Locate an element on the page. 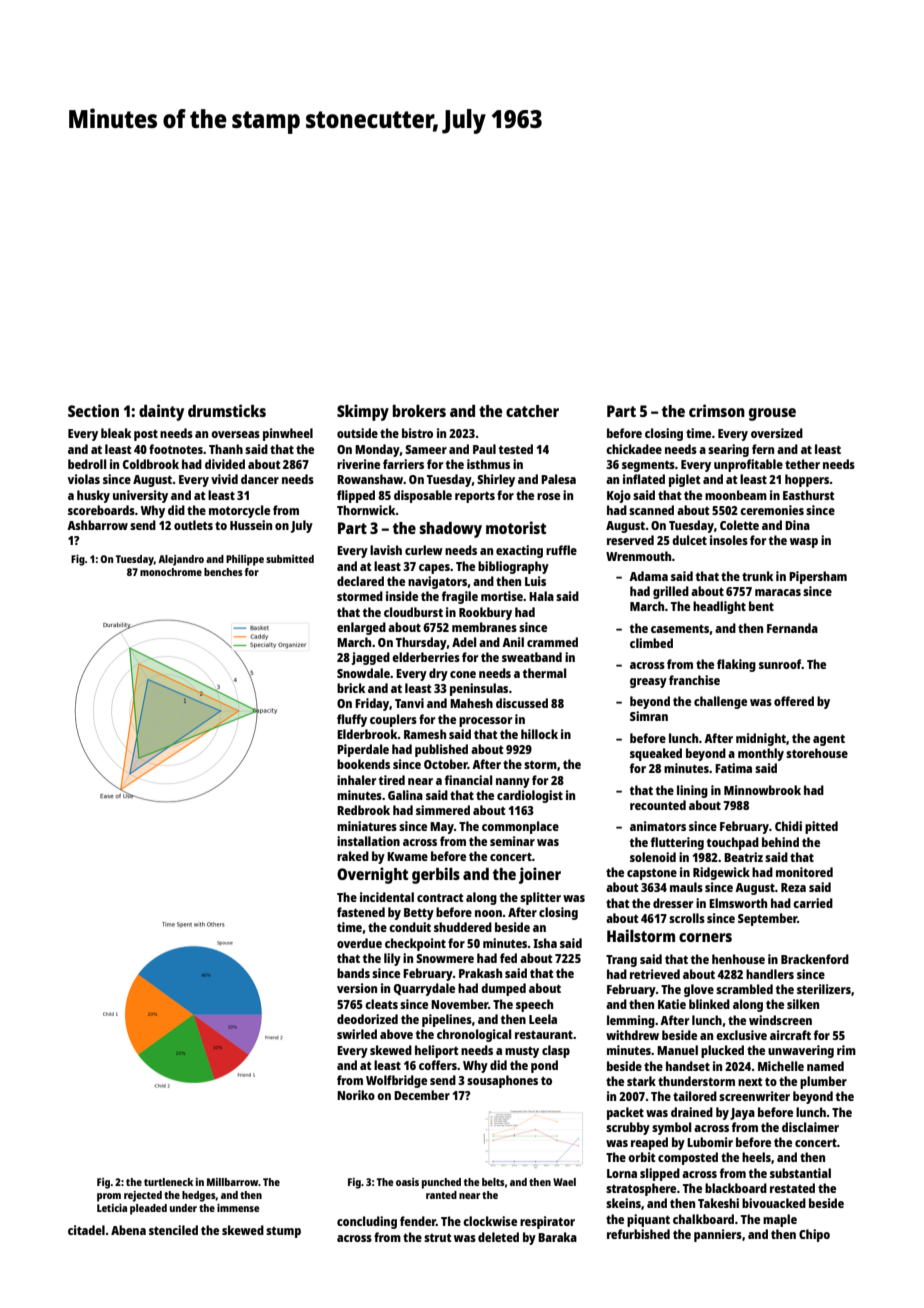 Image resolution: width=924 pixels, height=1308 pixels. Hala is located at coordinates (541, 596).
